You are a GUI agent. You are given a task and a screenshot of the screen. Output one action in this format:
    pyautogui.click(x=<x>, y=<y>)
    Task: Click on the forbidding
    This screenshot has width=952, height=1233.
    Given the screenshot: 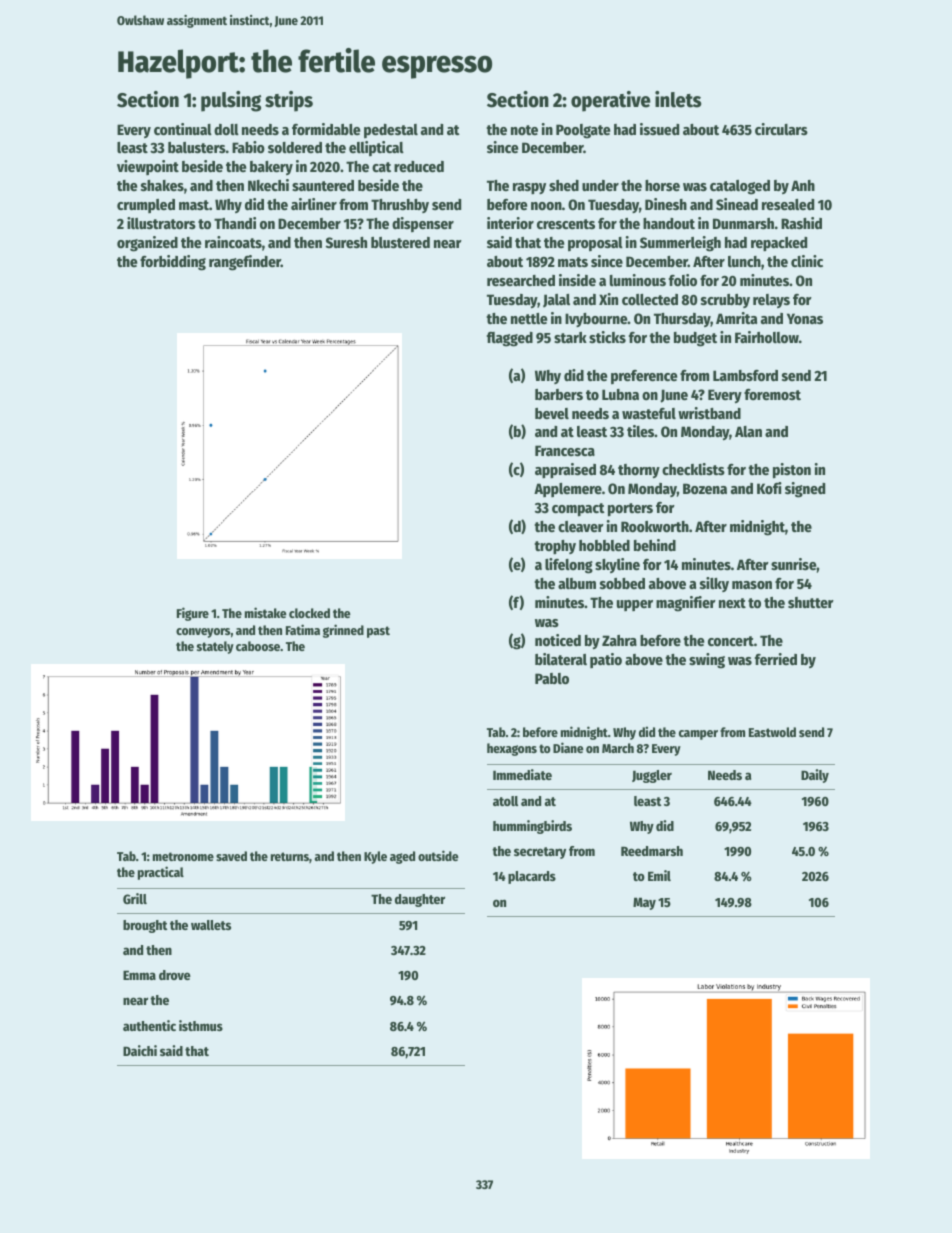 What is the action you would take?
    pyautogui.click(x=173, y=263)
